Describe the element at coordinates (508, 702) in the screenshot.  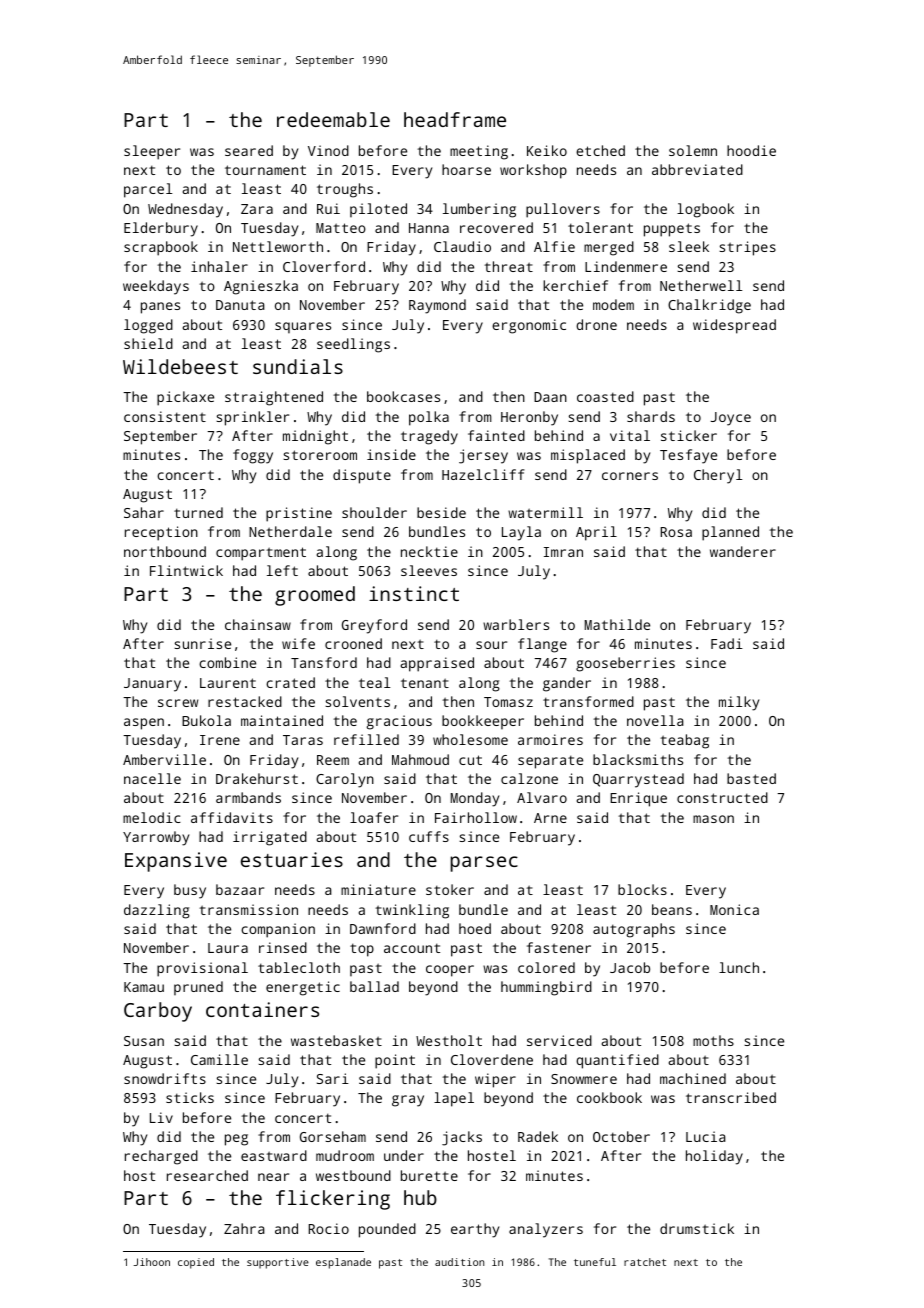
I see `Tomasz` at that location.
